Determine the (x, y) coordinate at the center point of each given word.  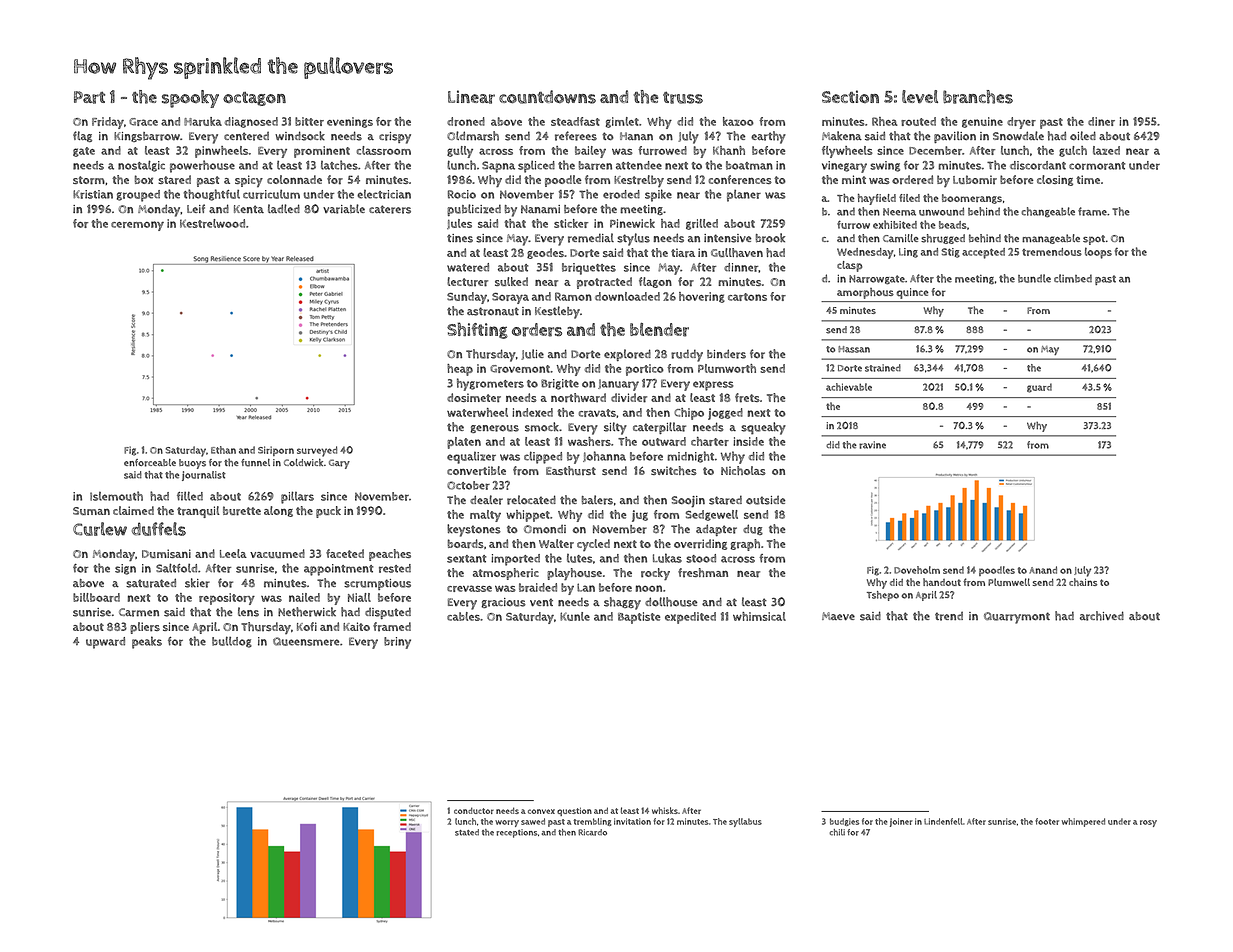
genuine (982, 122)
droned (466, 121)
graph (745, 545)
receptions (517, 833)
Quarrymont (1017, 618)
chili (837, 832)
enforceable (150, 463)
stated (467, 832)
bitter (309, 121)
